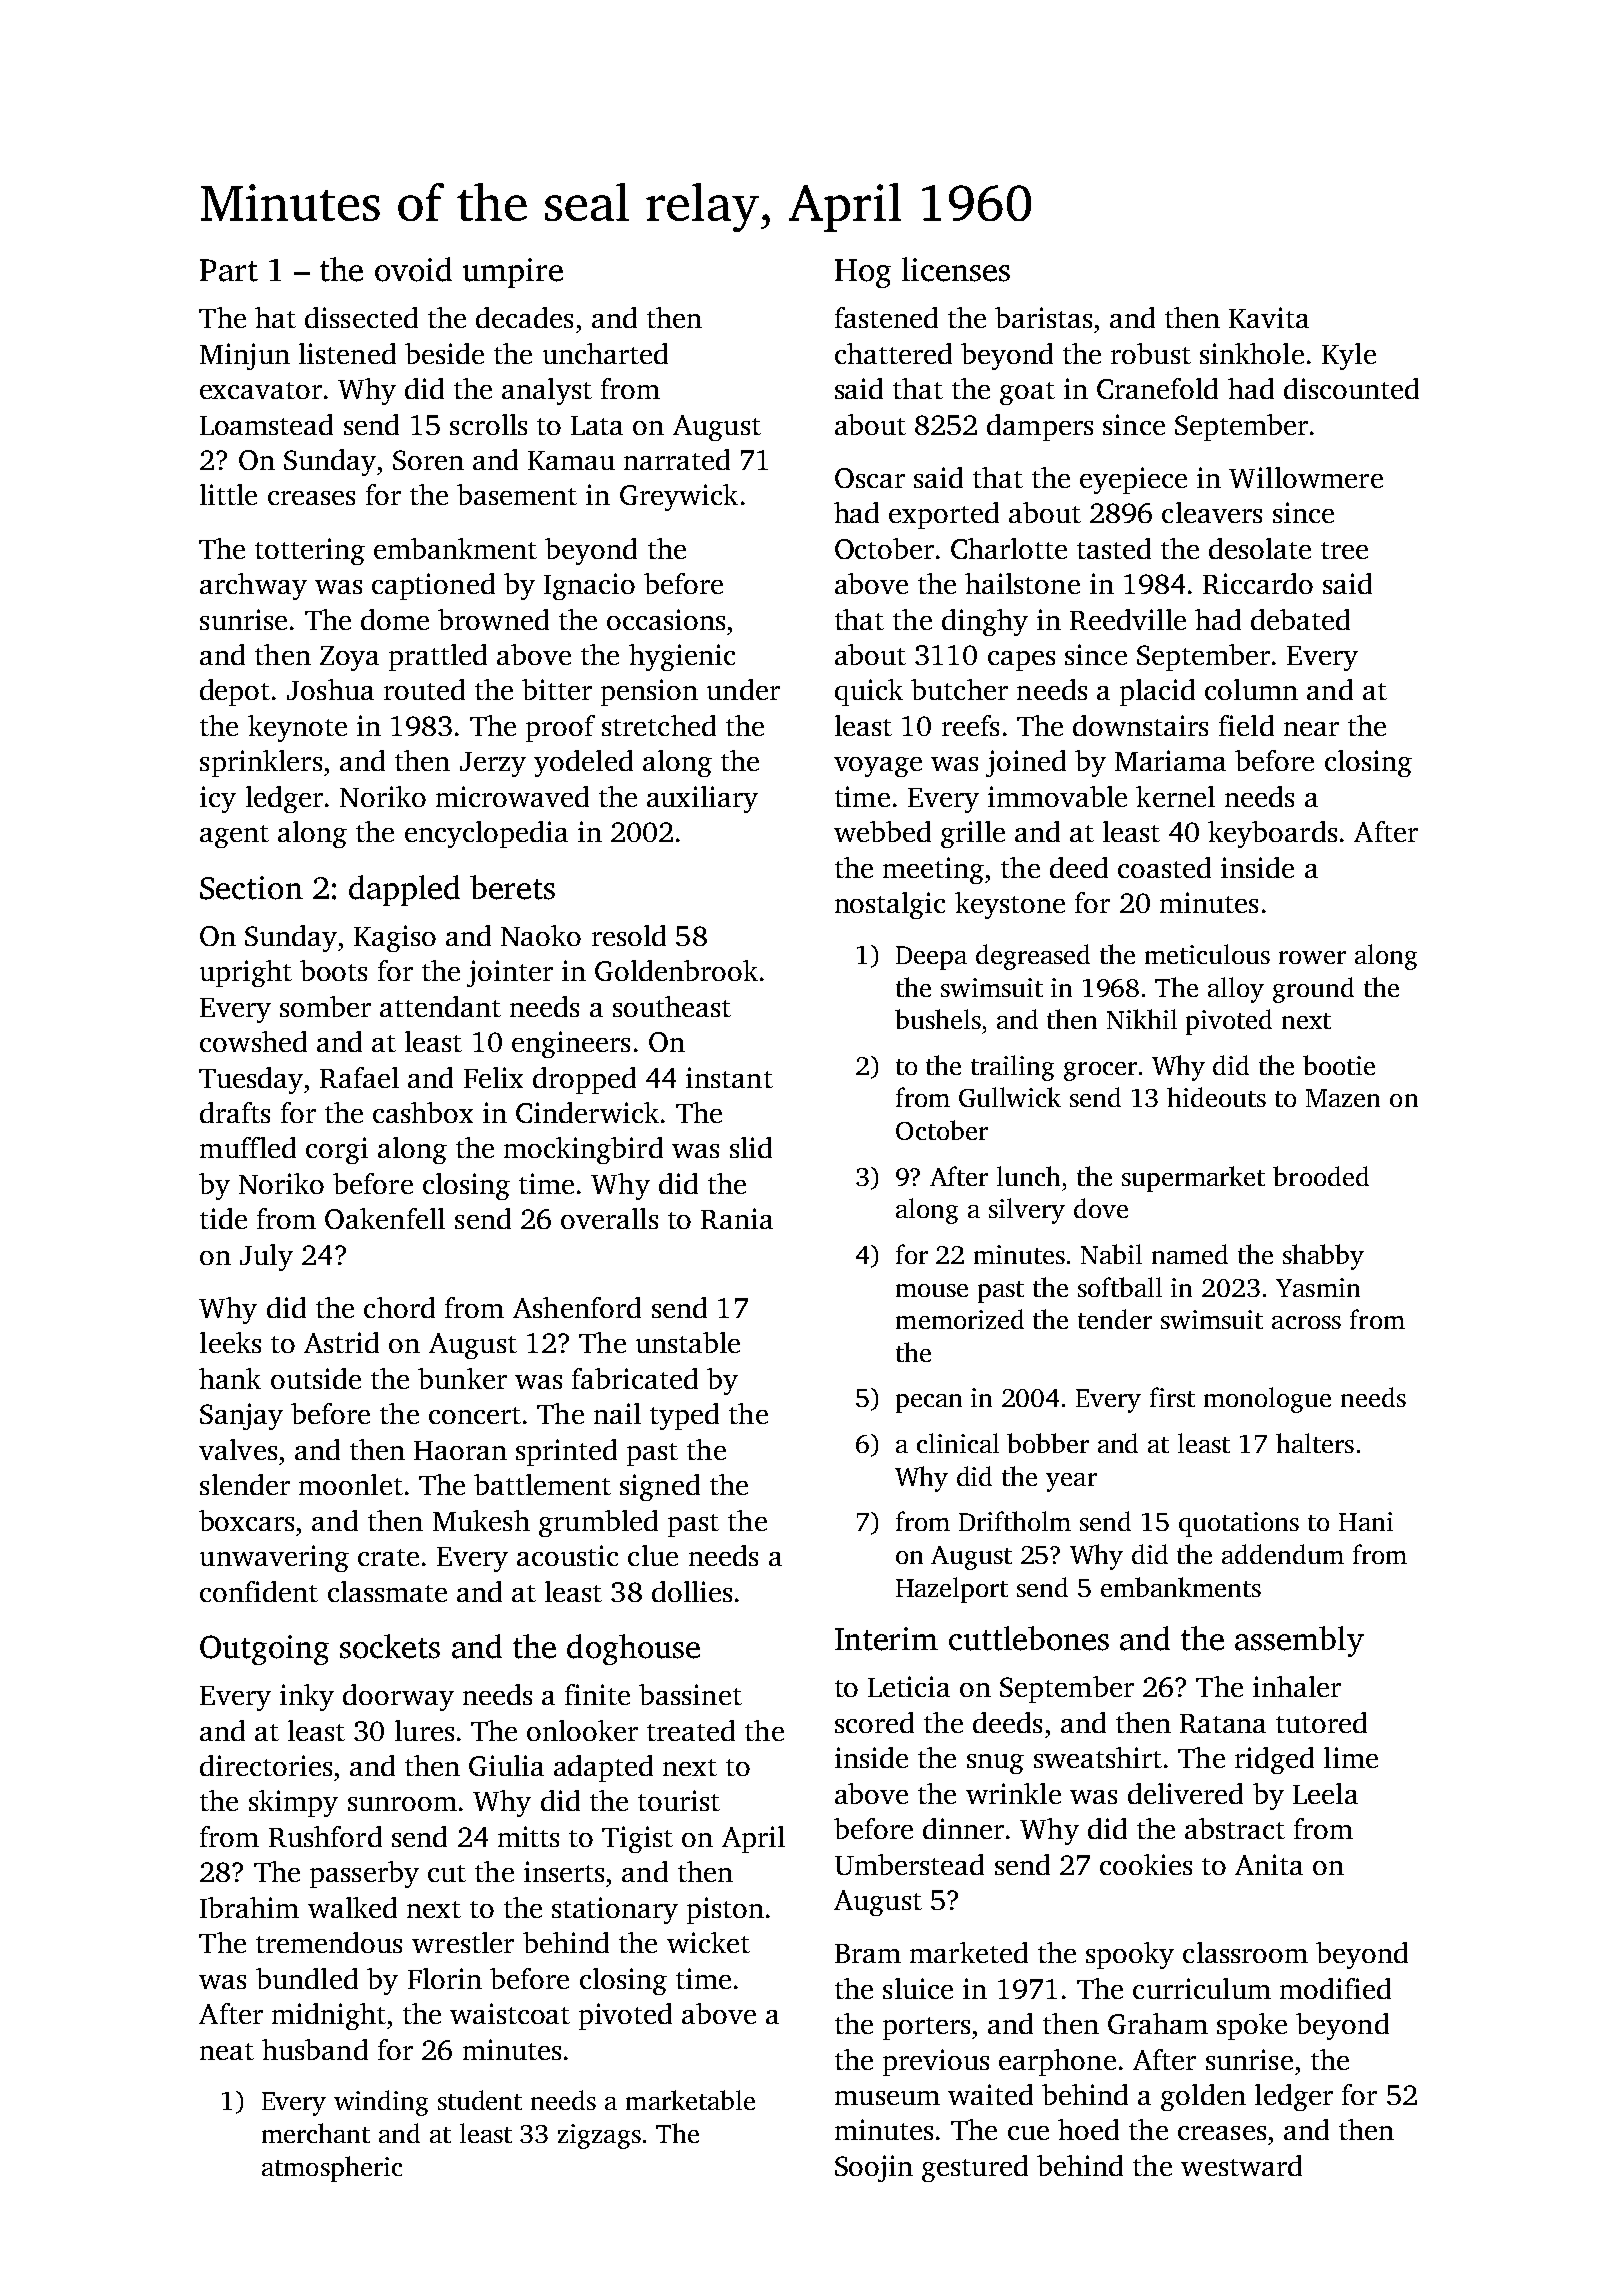 This screenshot has height=2292, width=1620. Describe the element at coordinates (1339, 1065) in the screenshot. I see `bootie` at that location.
